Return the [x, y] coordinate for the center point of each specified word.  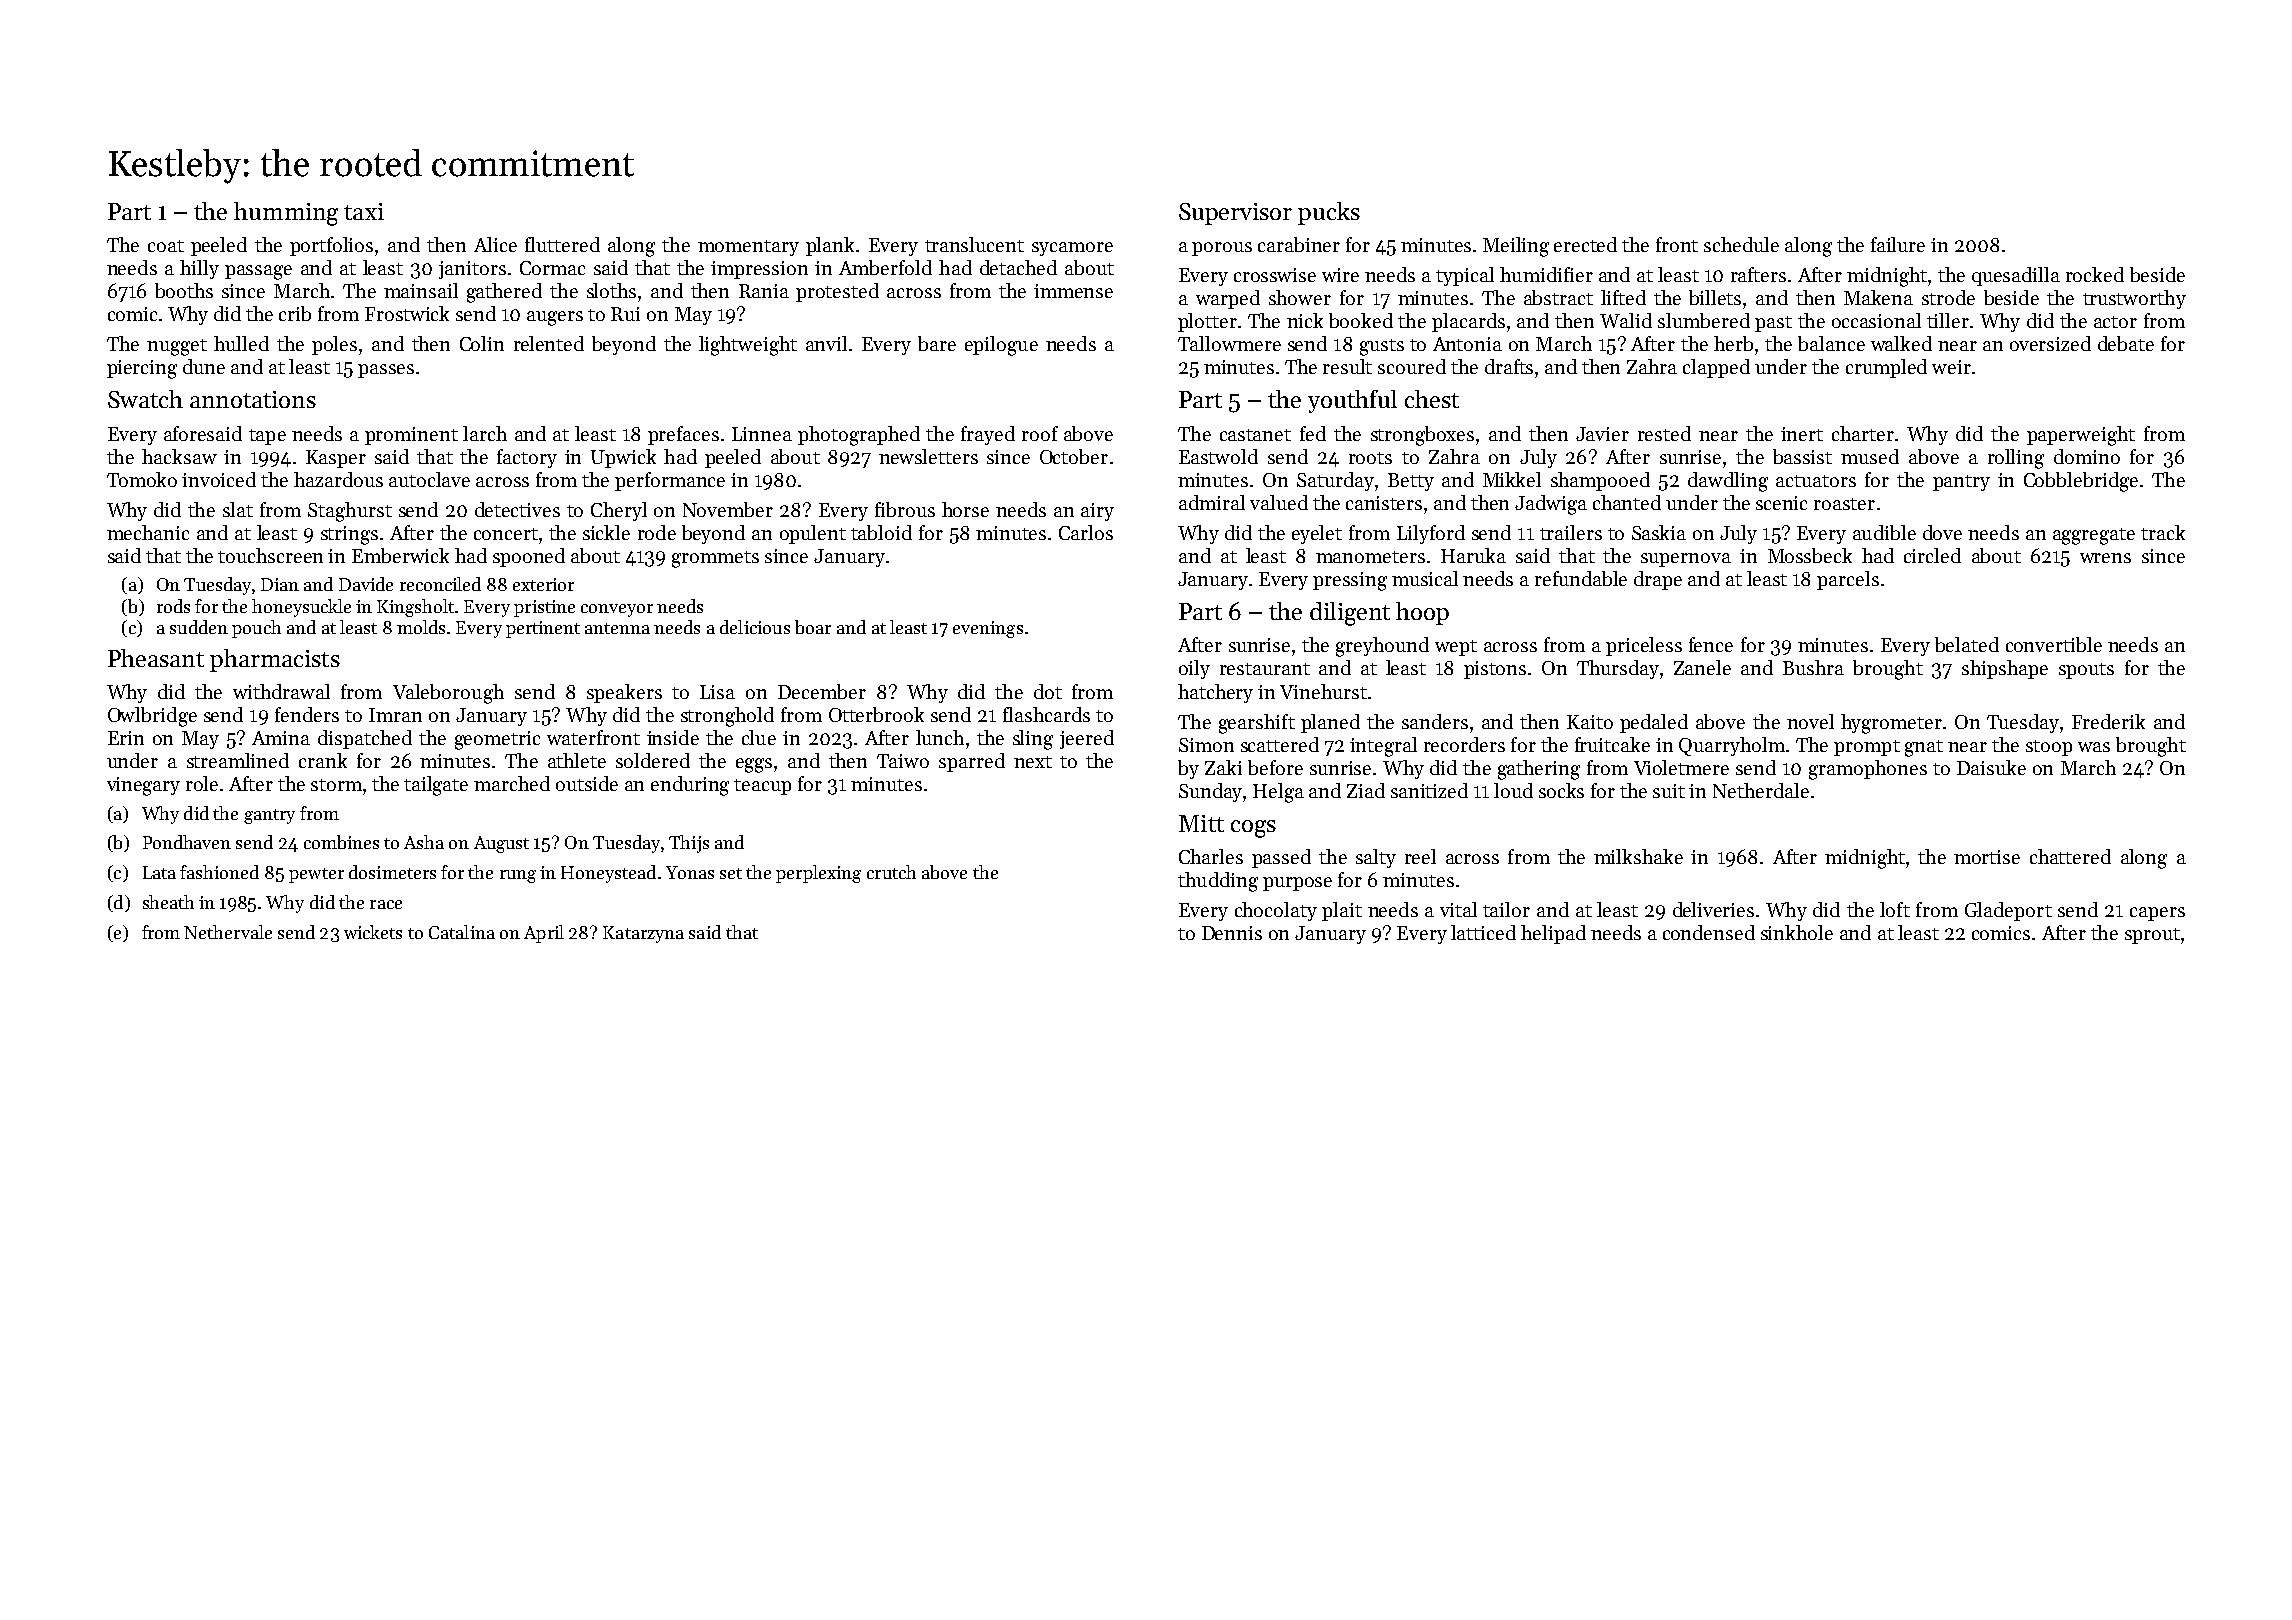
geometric [497, 740]
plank [830, 246]
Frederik [2108, 721]
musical [1425, 578]
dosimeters [392, 872]
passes [386, 371]
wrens [2105, 558]
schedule [1741, 244]
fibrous [905, 509]
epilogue [1001, 346]
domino [2087, 456]
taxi [364, 211]
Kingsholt [415, 608]
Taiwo [903, 761]
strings [349, 535]
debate [2126, 343]
